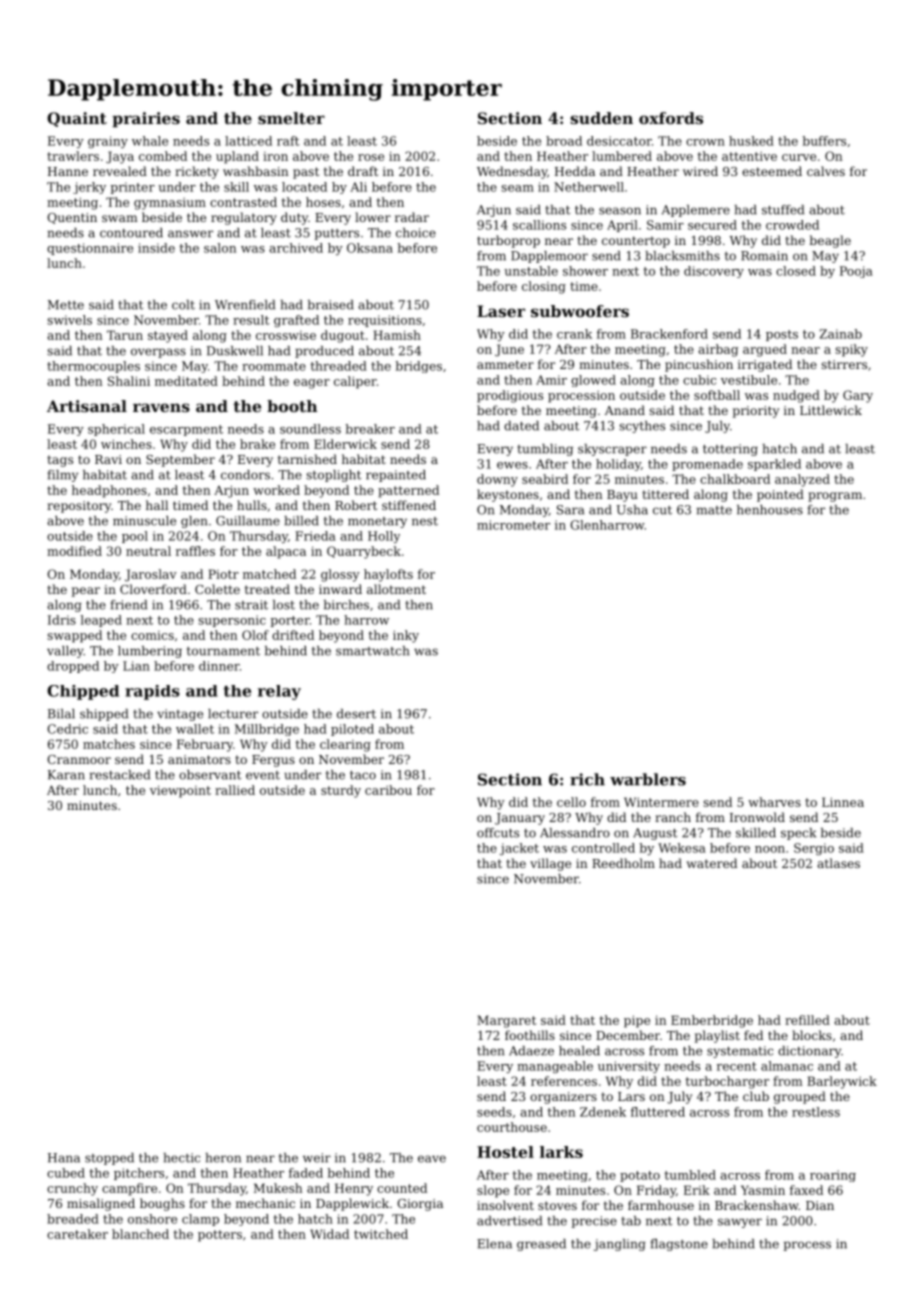 This screenshot has height=1308, width=924. Describe the element at coordinates (690, 1175) in the screenshot. I see `tumbled` at that location.
